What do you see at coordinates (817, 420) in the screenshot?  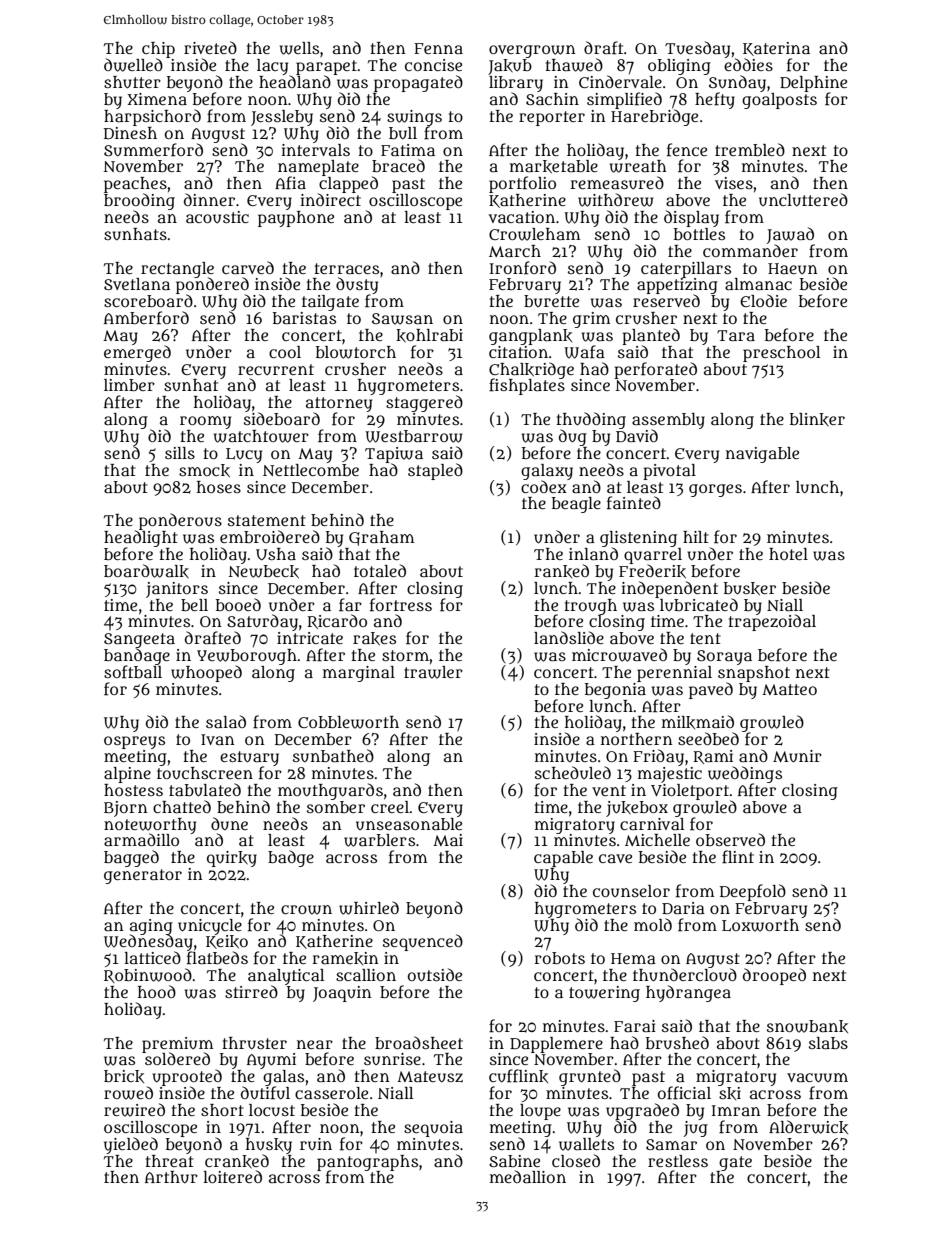 I see `blinker` at bounding box center [817, 420].
